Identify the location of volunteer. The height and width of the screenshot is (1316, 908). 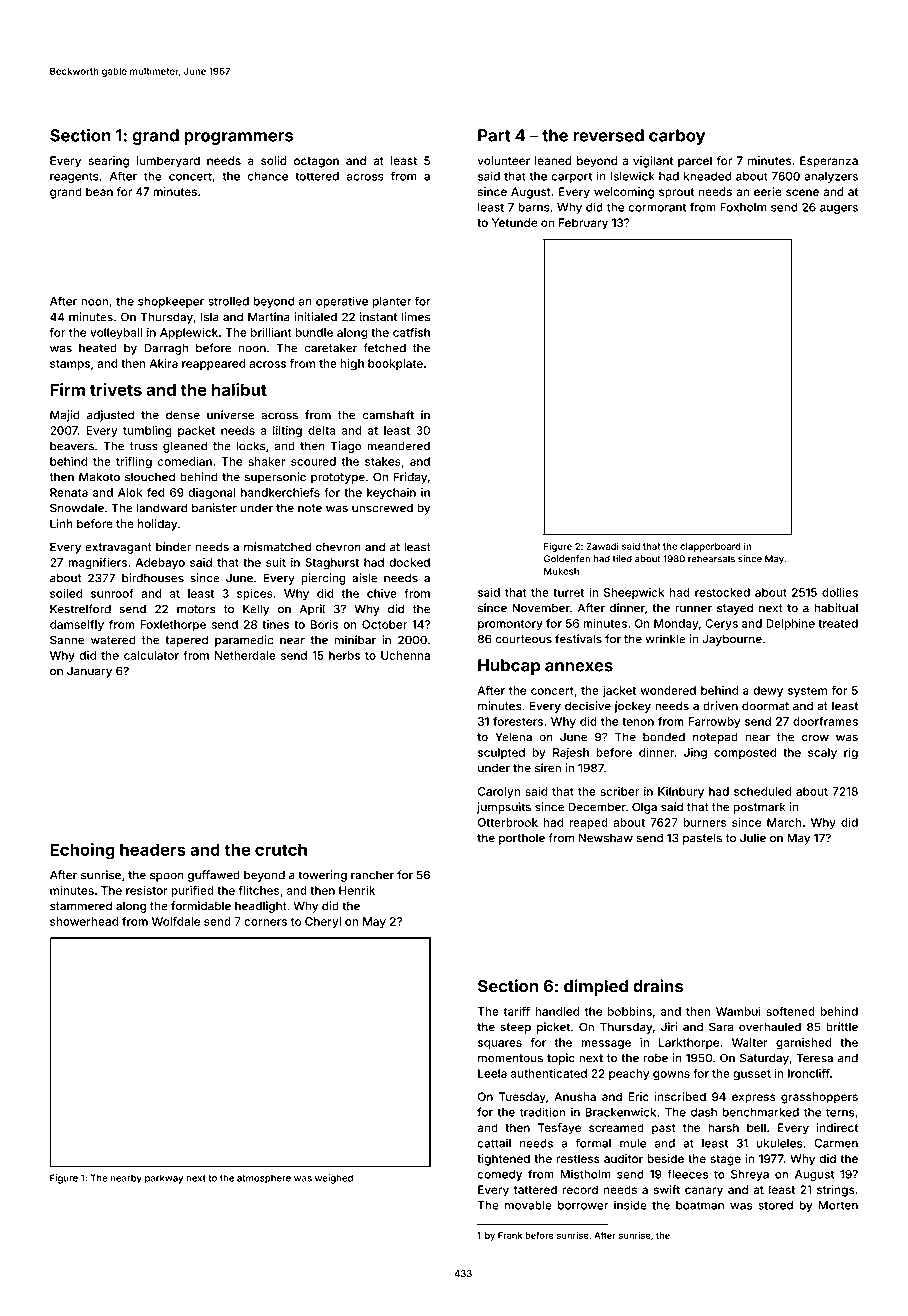
(504, 160).
